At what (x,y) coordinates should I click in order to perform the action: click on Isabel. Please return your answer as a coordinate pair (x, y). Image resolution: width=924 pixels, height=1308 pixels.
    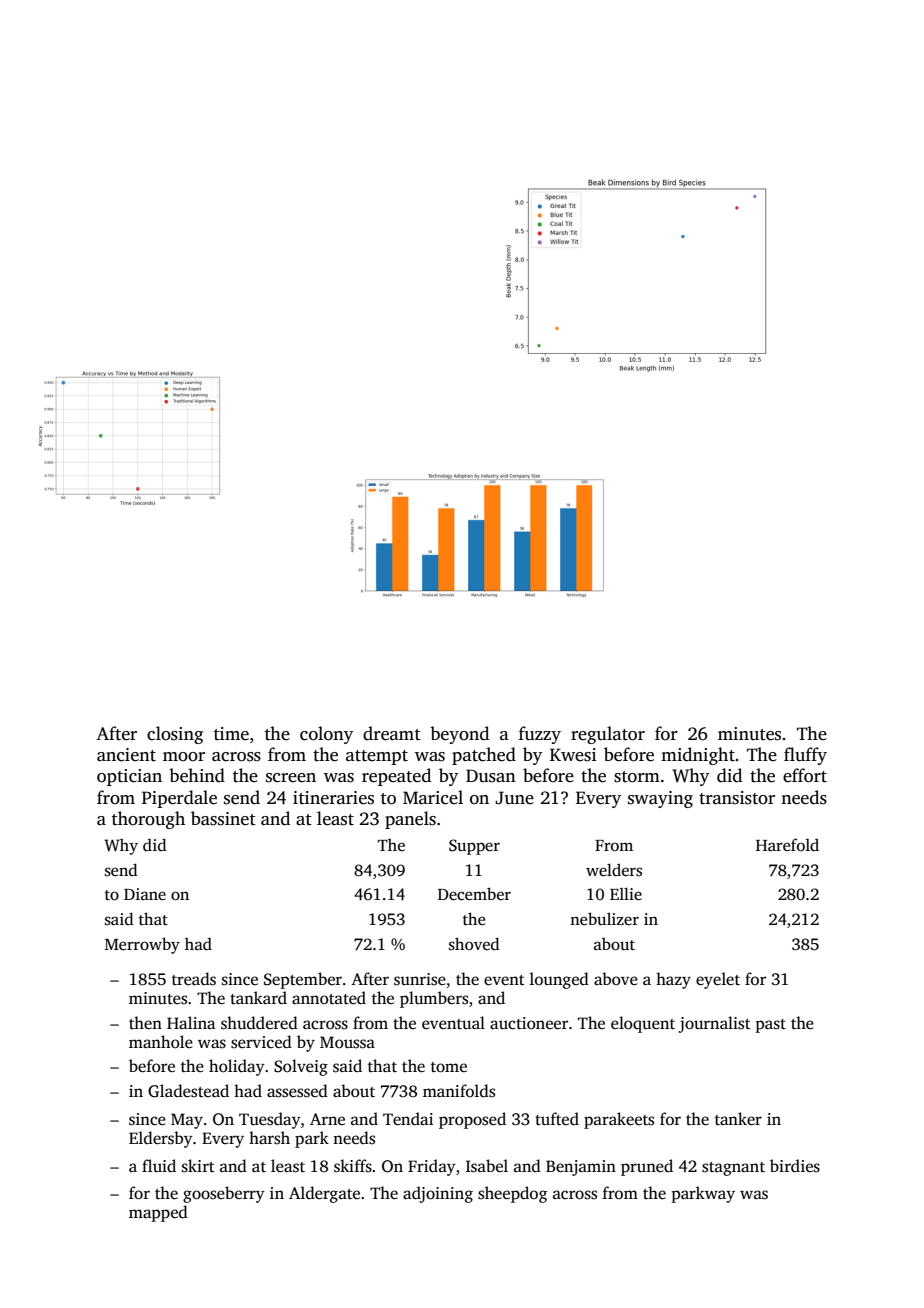
    Looking at the image, I should click on (487, 1166).
